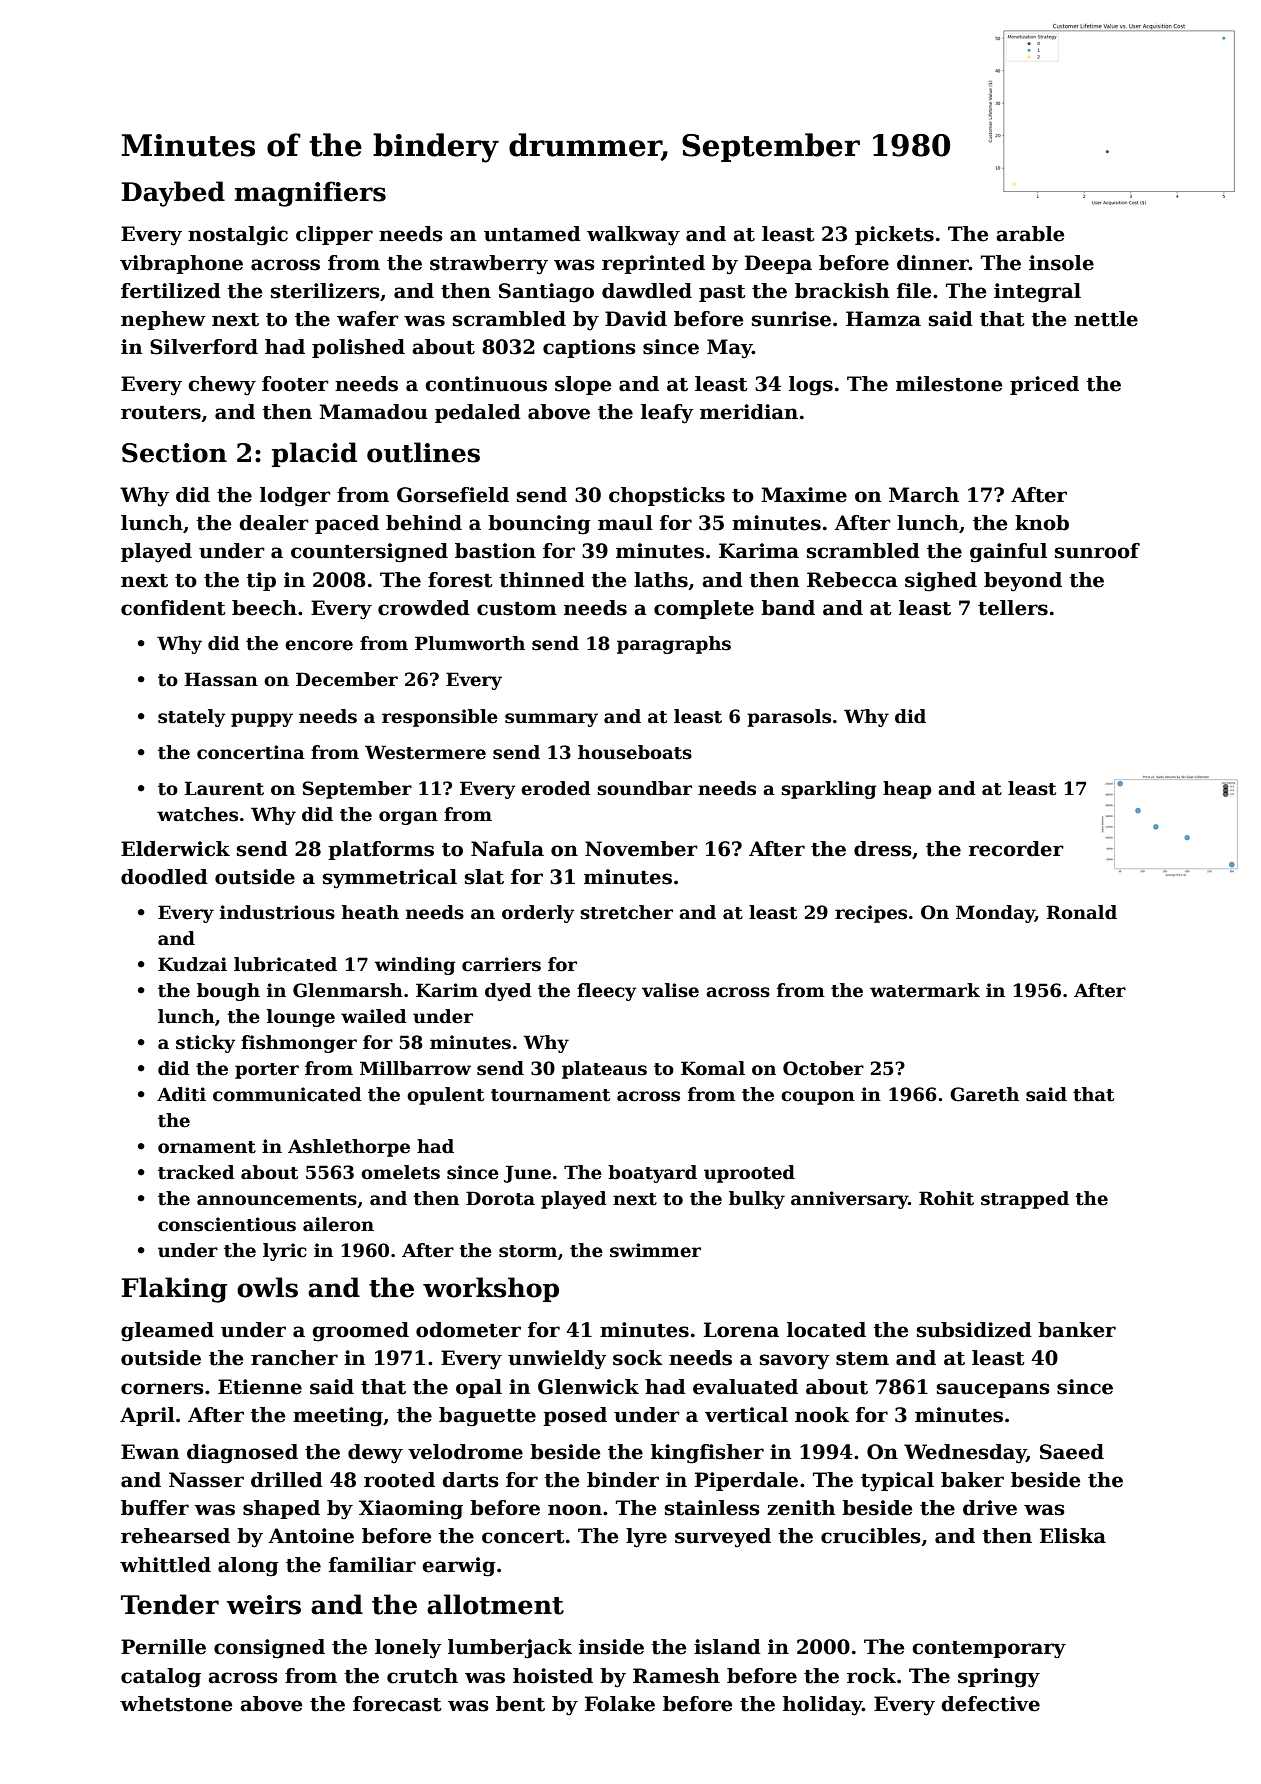 Image resolution: width=1261 pixels, height=1784 pixels. What do you see at coordinates (1030, 234) in the screenshot?
I see `arable` at bounding box center [1030, 234].
